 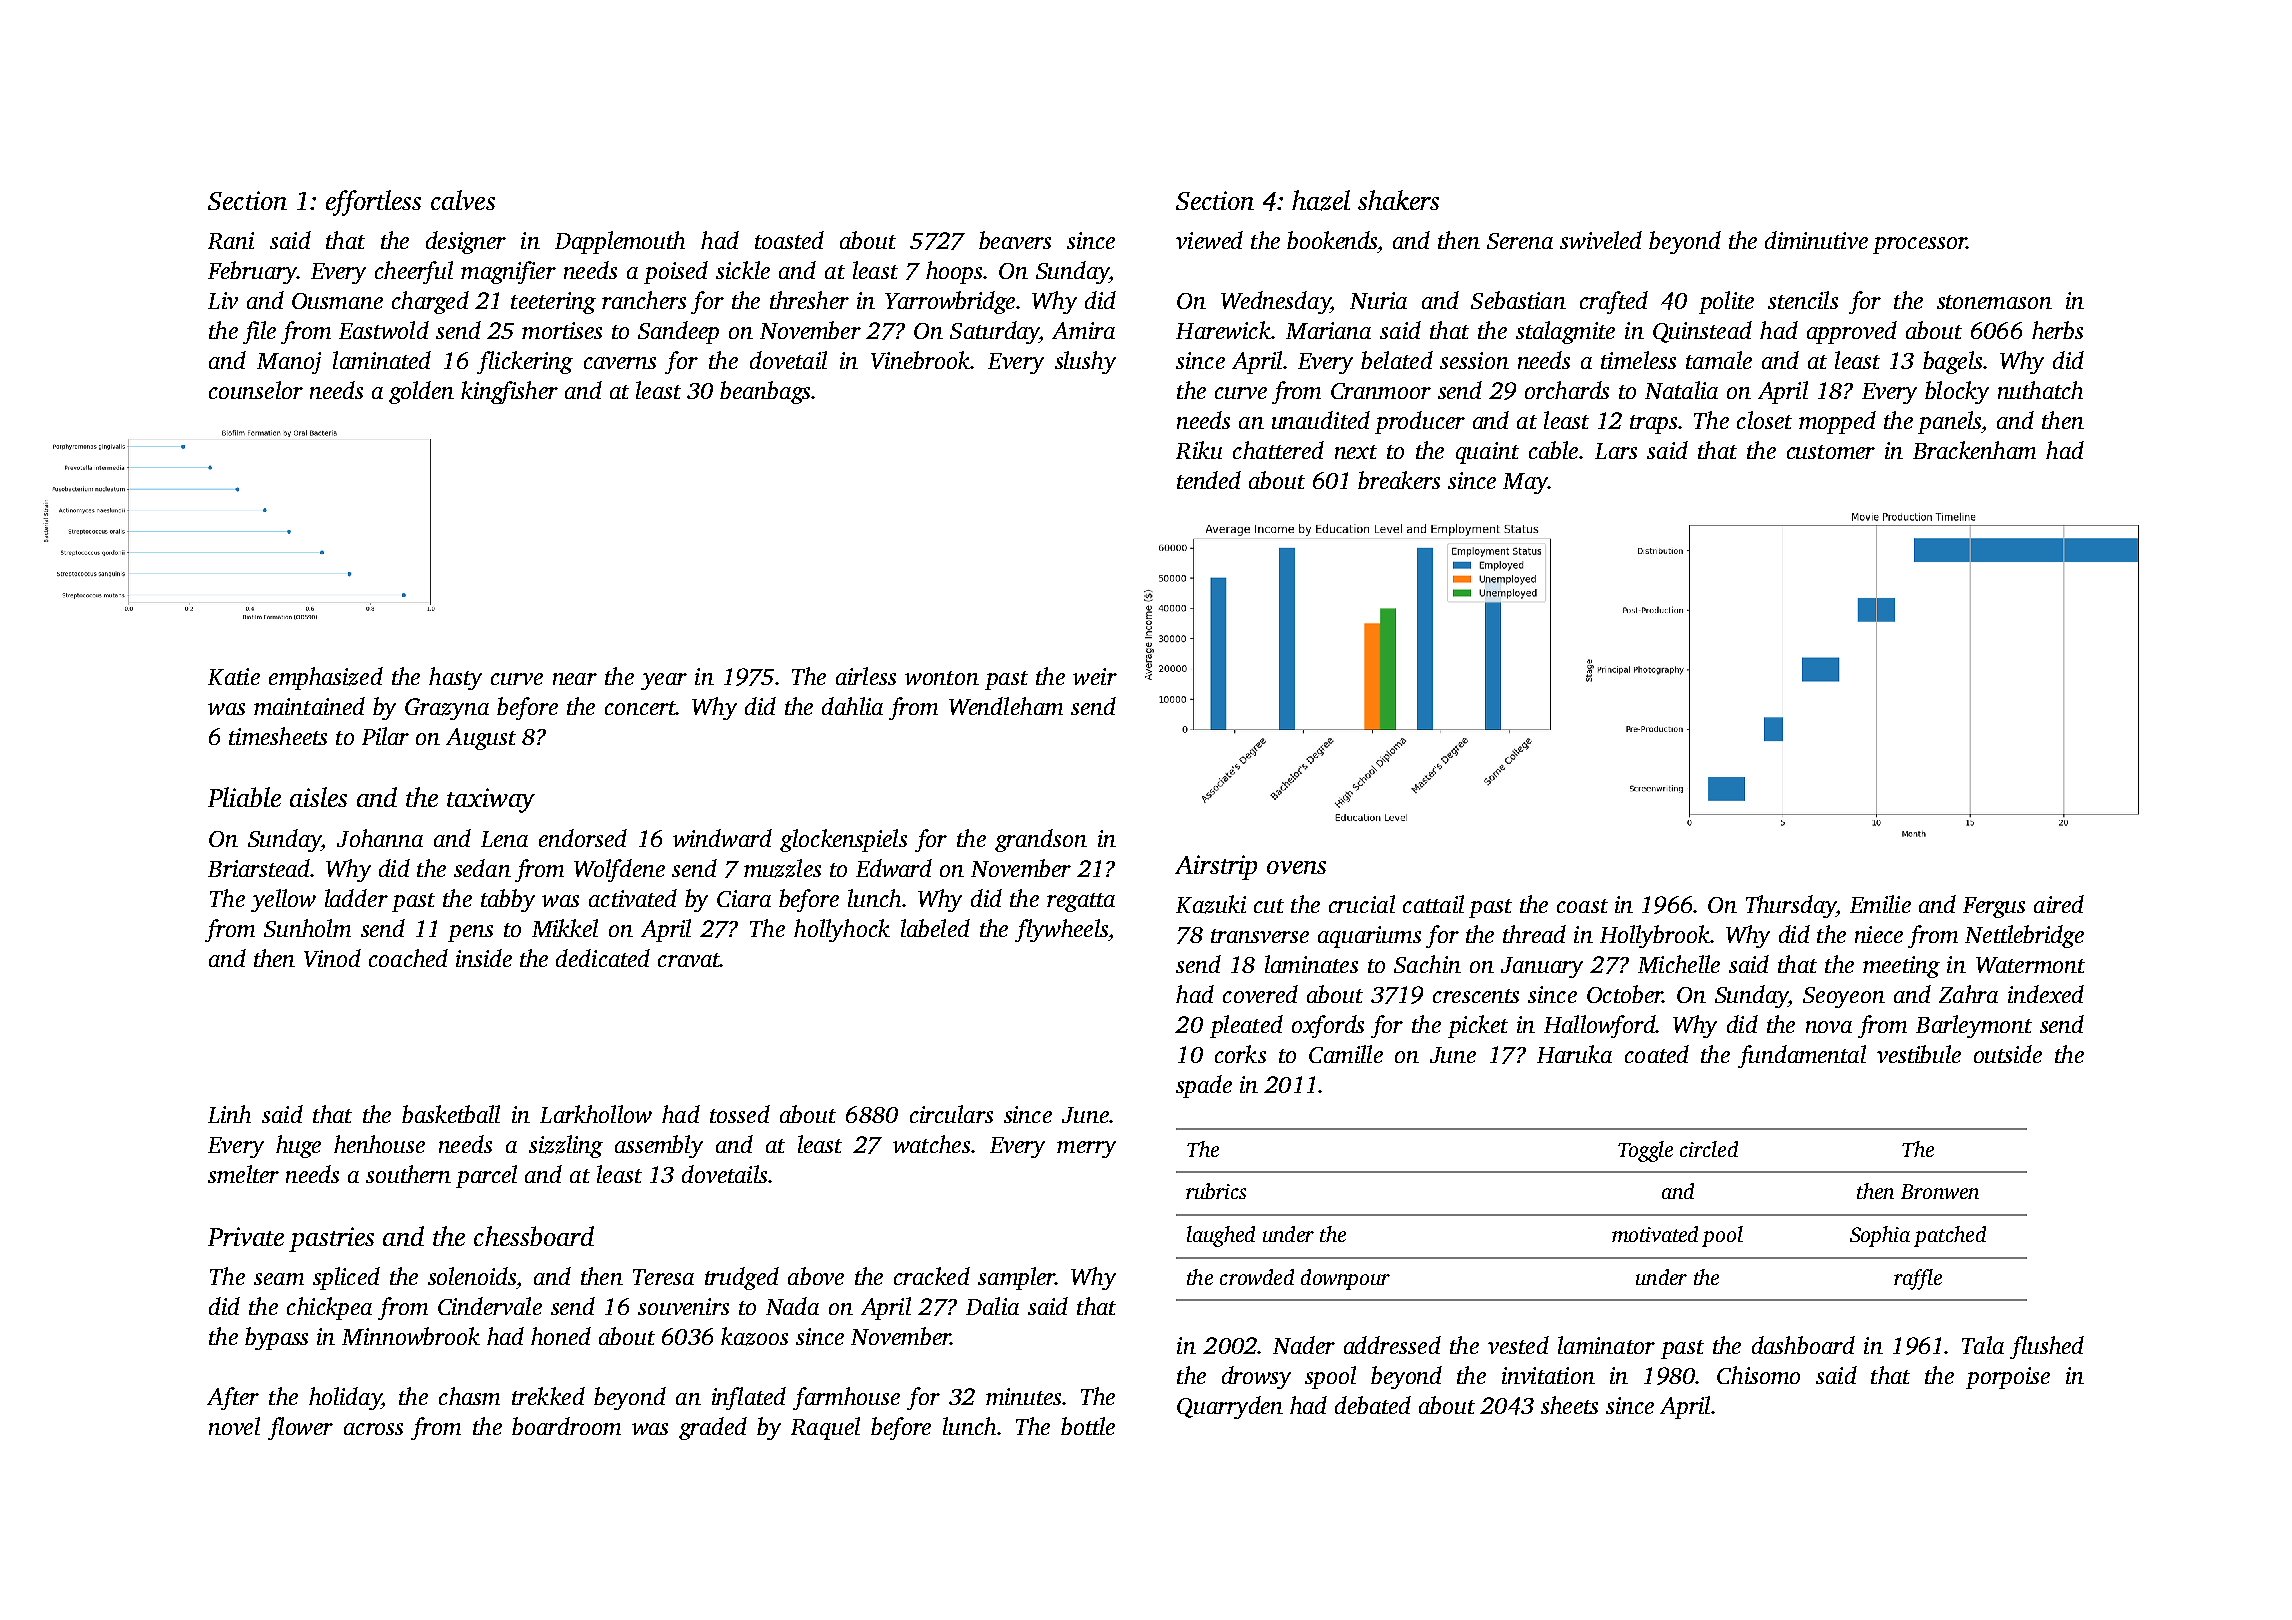 I want to click on breakers, so click(x=1399, y=480).
